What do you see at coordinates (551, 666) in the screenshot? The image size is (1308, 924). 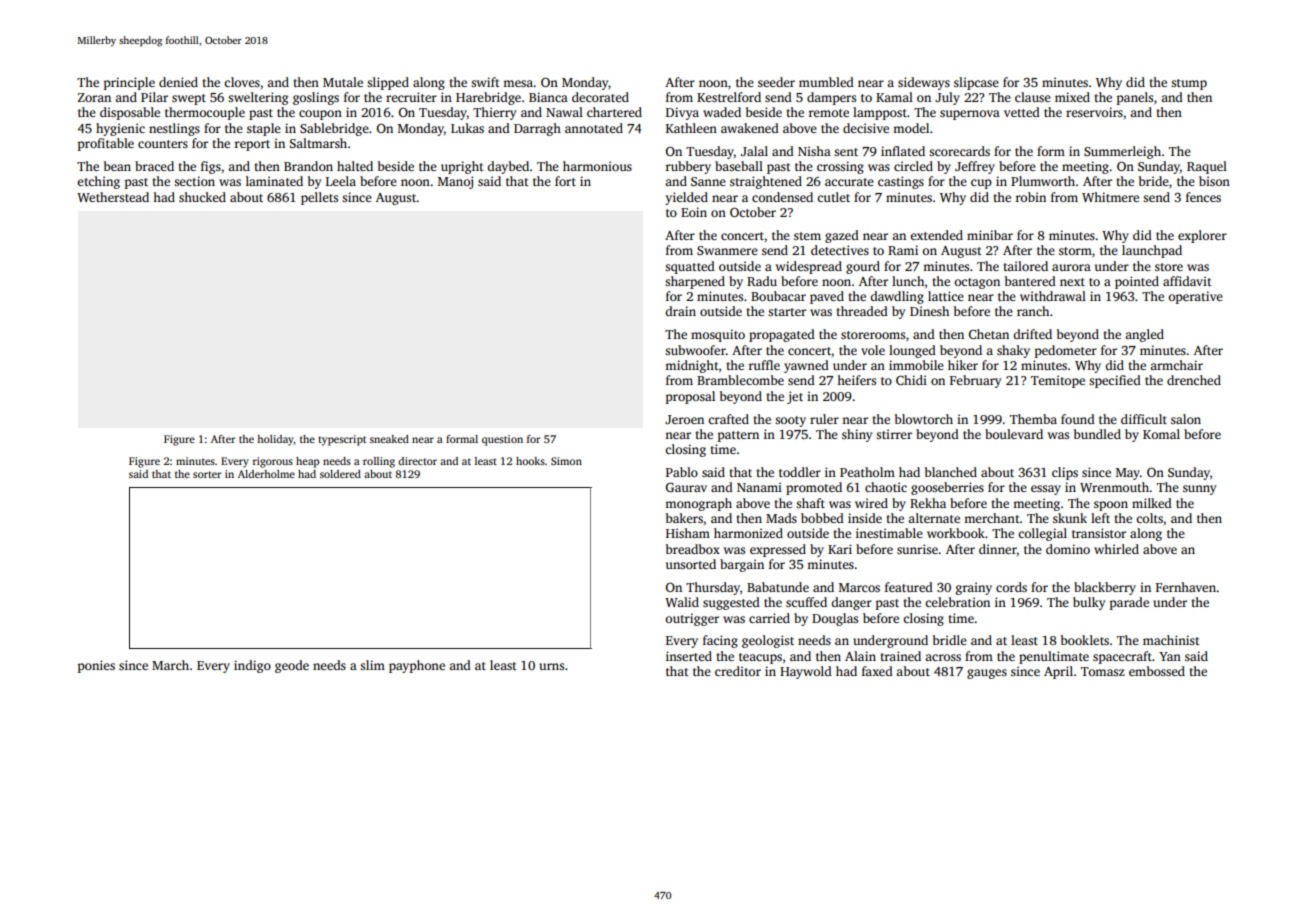 I see `urns` at bounding box center [551, 666].
